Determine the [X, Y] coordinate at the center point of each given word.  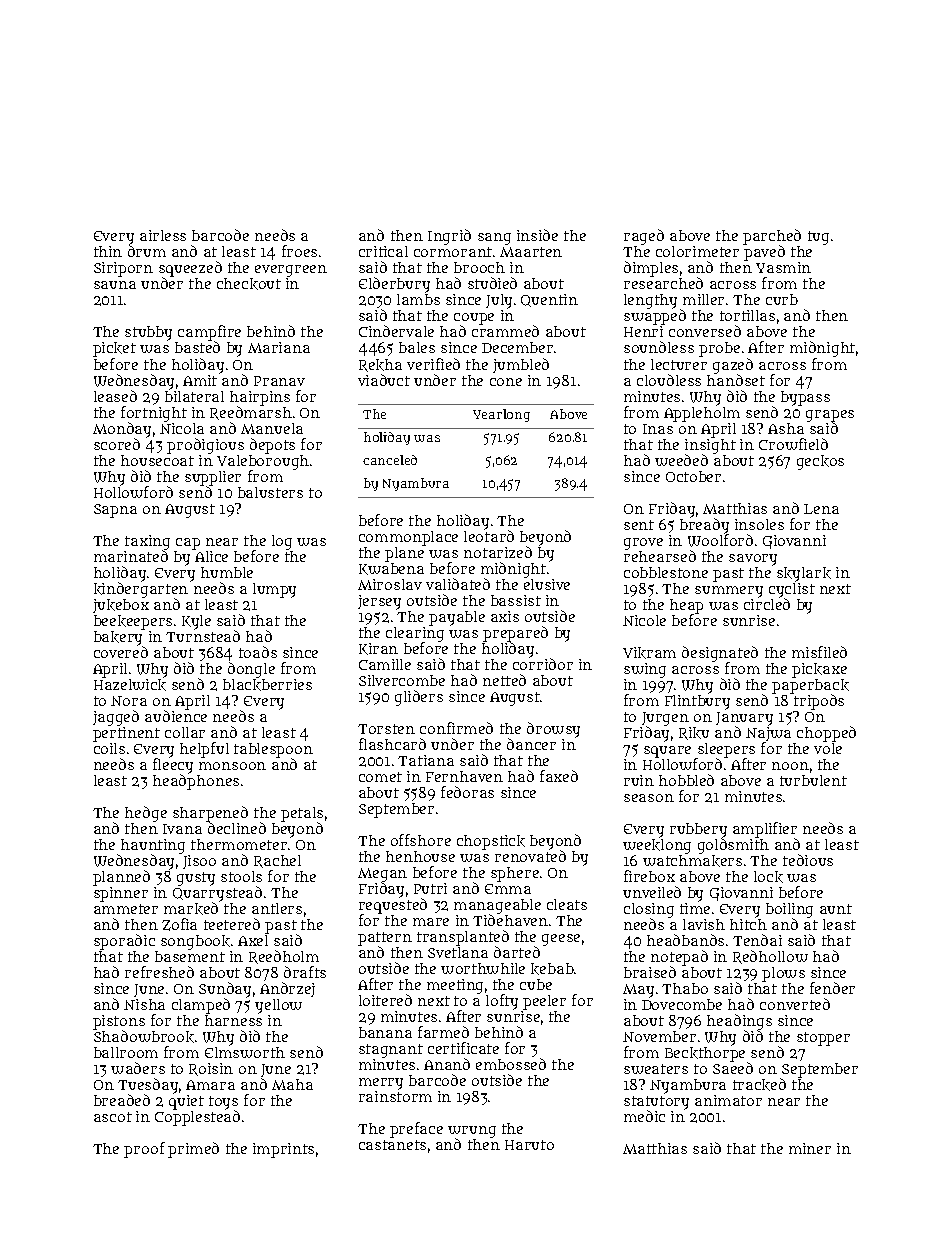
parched [772, 237]
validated [458, 584]
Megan [382, 875]
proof [144, 1150]
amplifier [765, 830]
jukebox [121, 606]
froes [299, 251]
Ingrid [449, 237]
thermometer [239, 844]
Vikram [649, 653]
